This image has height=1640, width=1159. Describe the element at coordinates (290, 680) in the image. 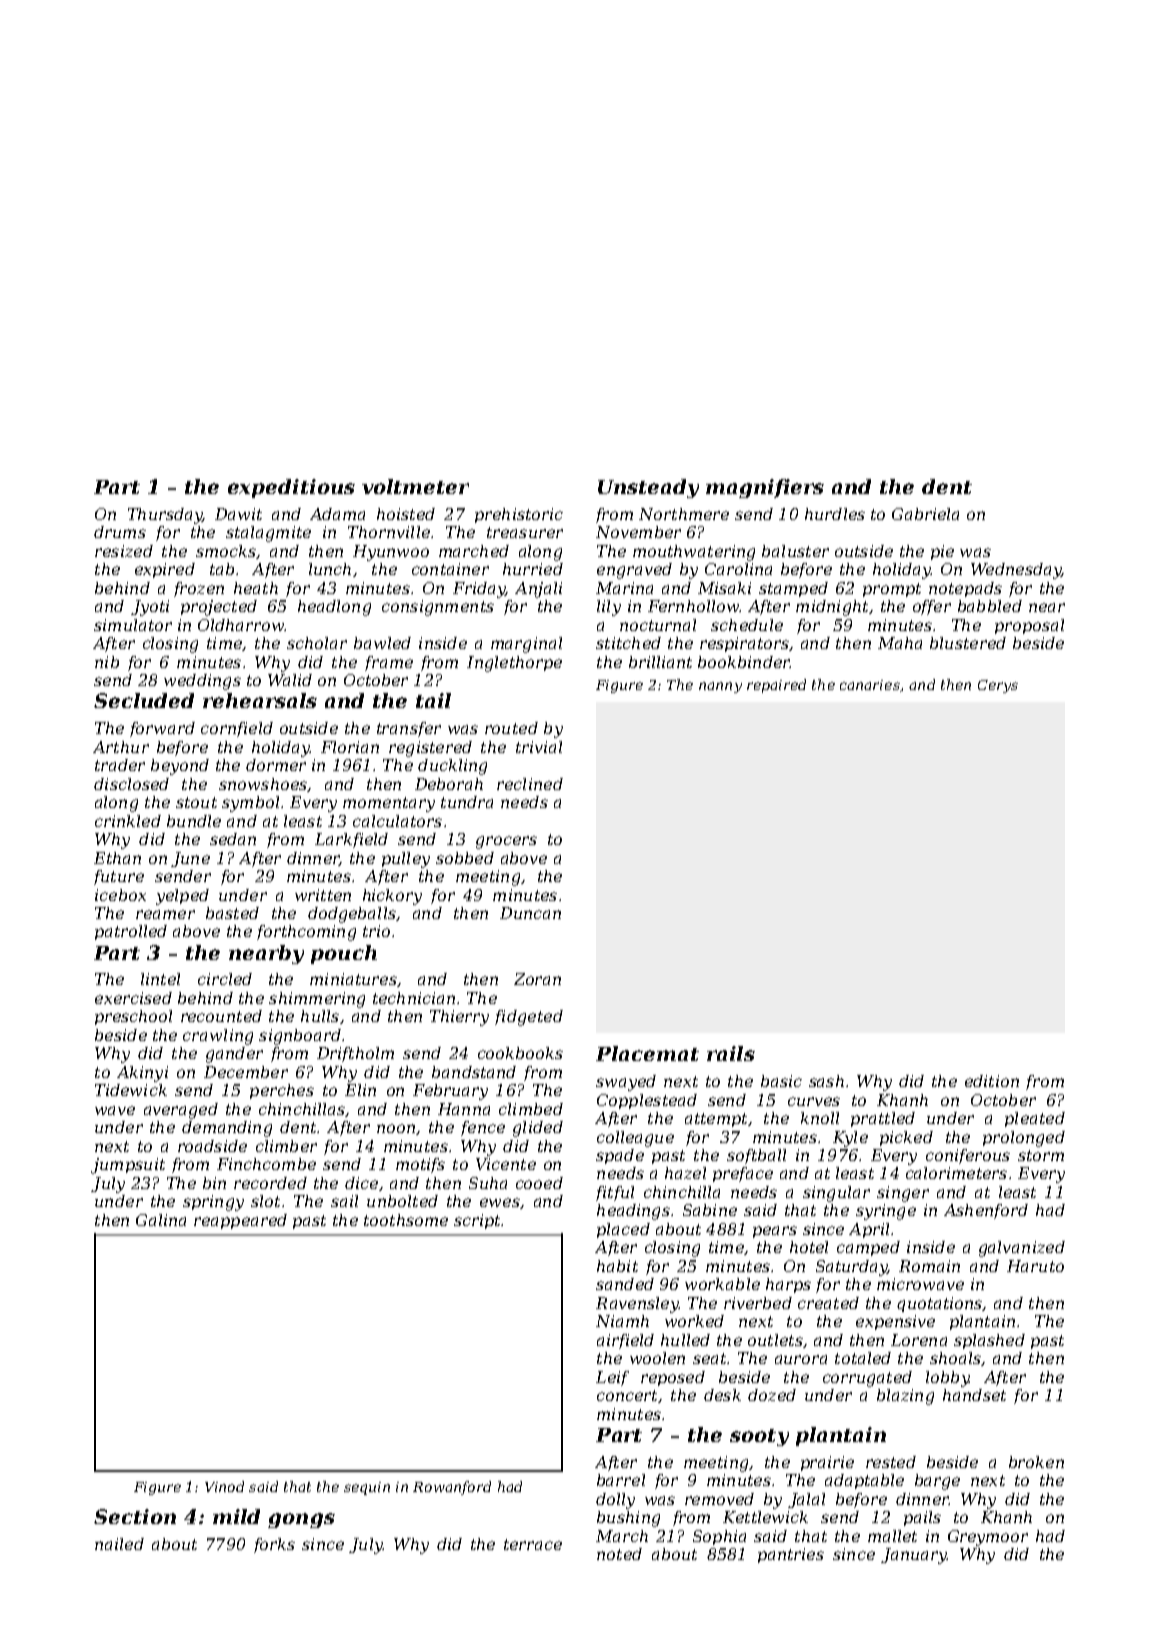

I see `Walid` at that location.
